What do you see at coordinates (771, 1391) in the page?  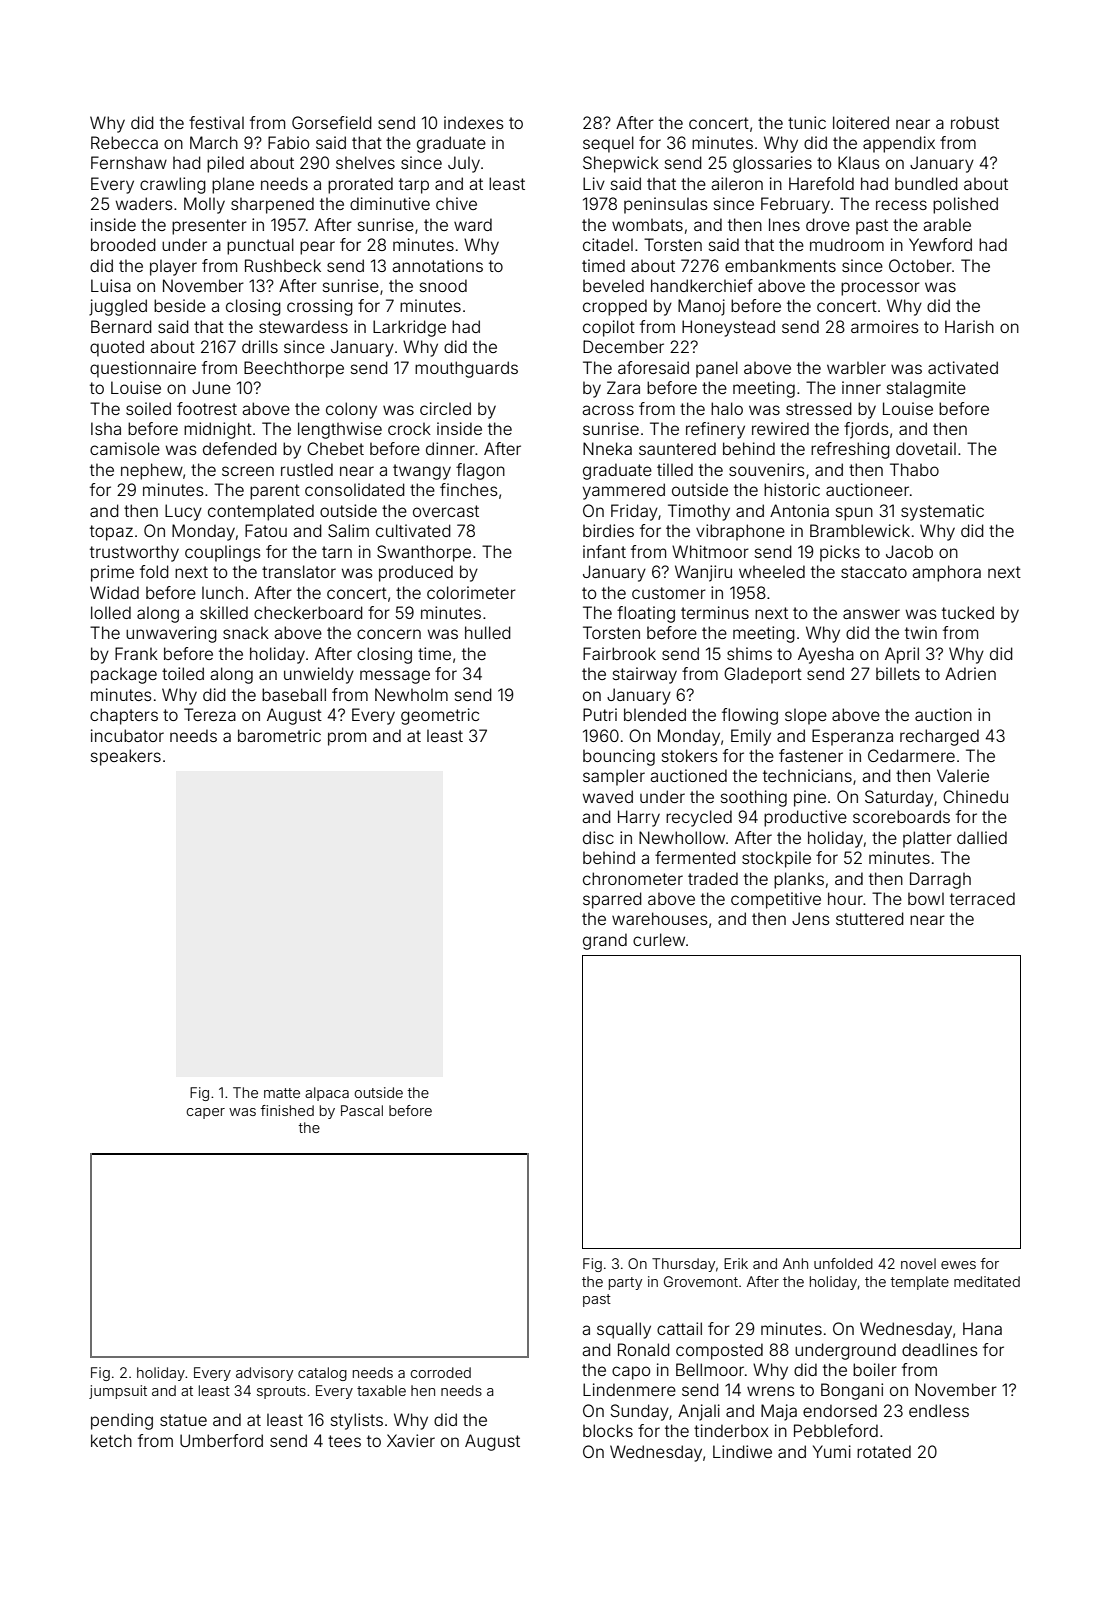 I see `wrens` at bounding box center [771, 1391].
